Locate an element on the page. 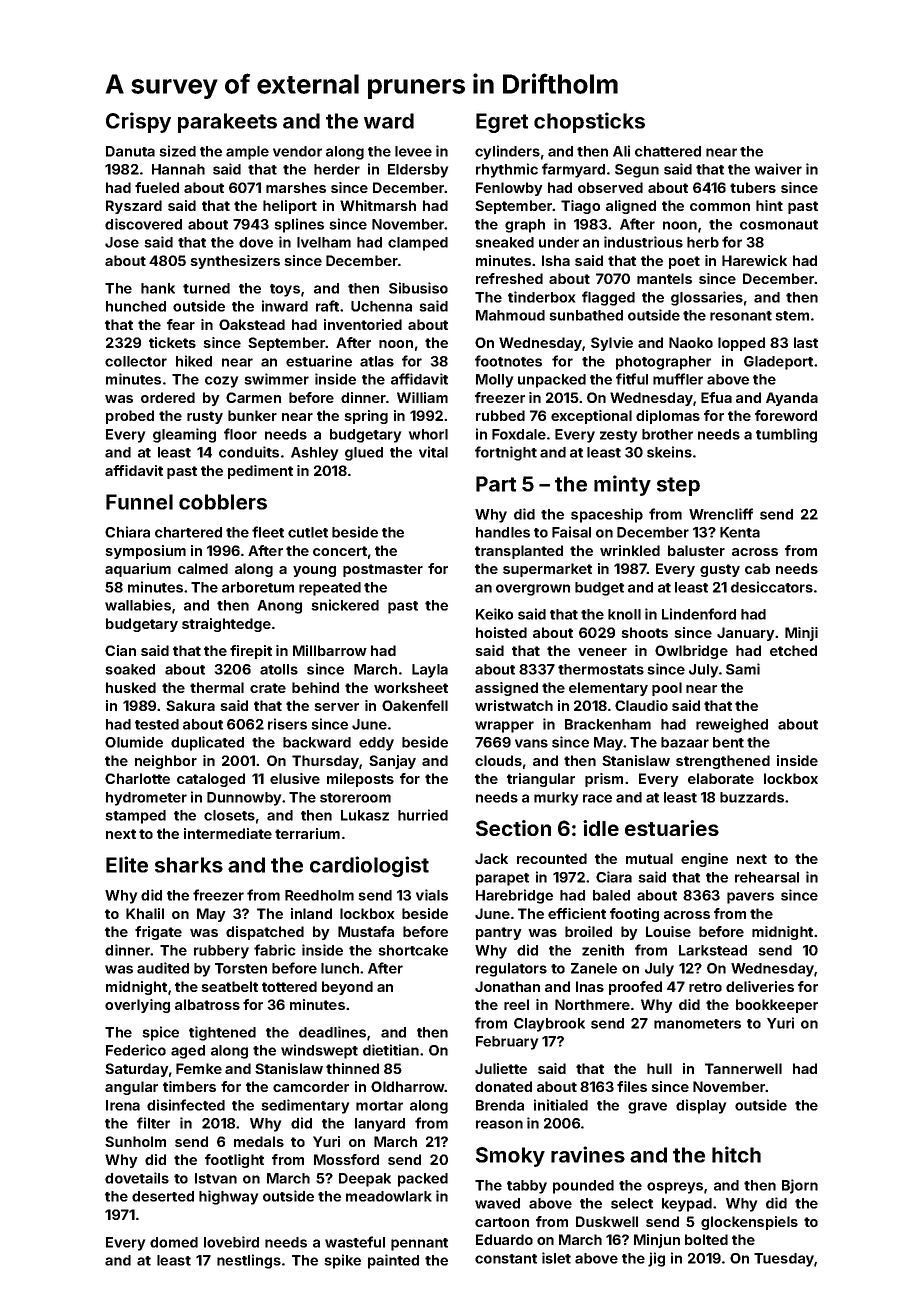  brother is located at coordinates (667, 434).
